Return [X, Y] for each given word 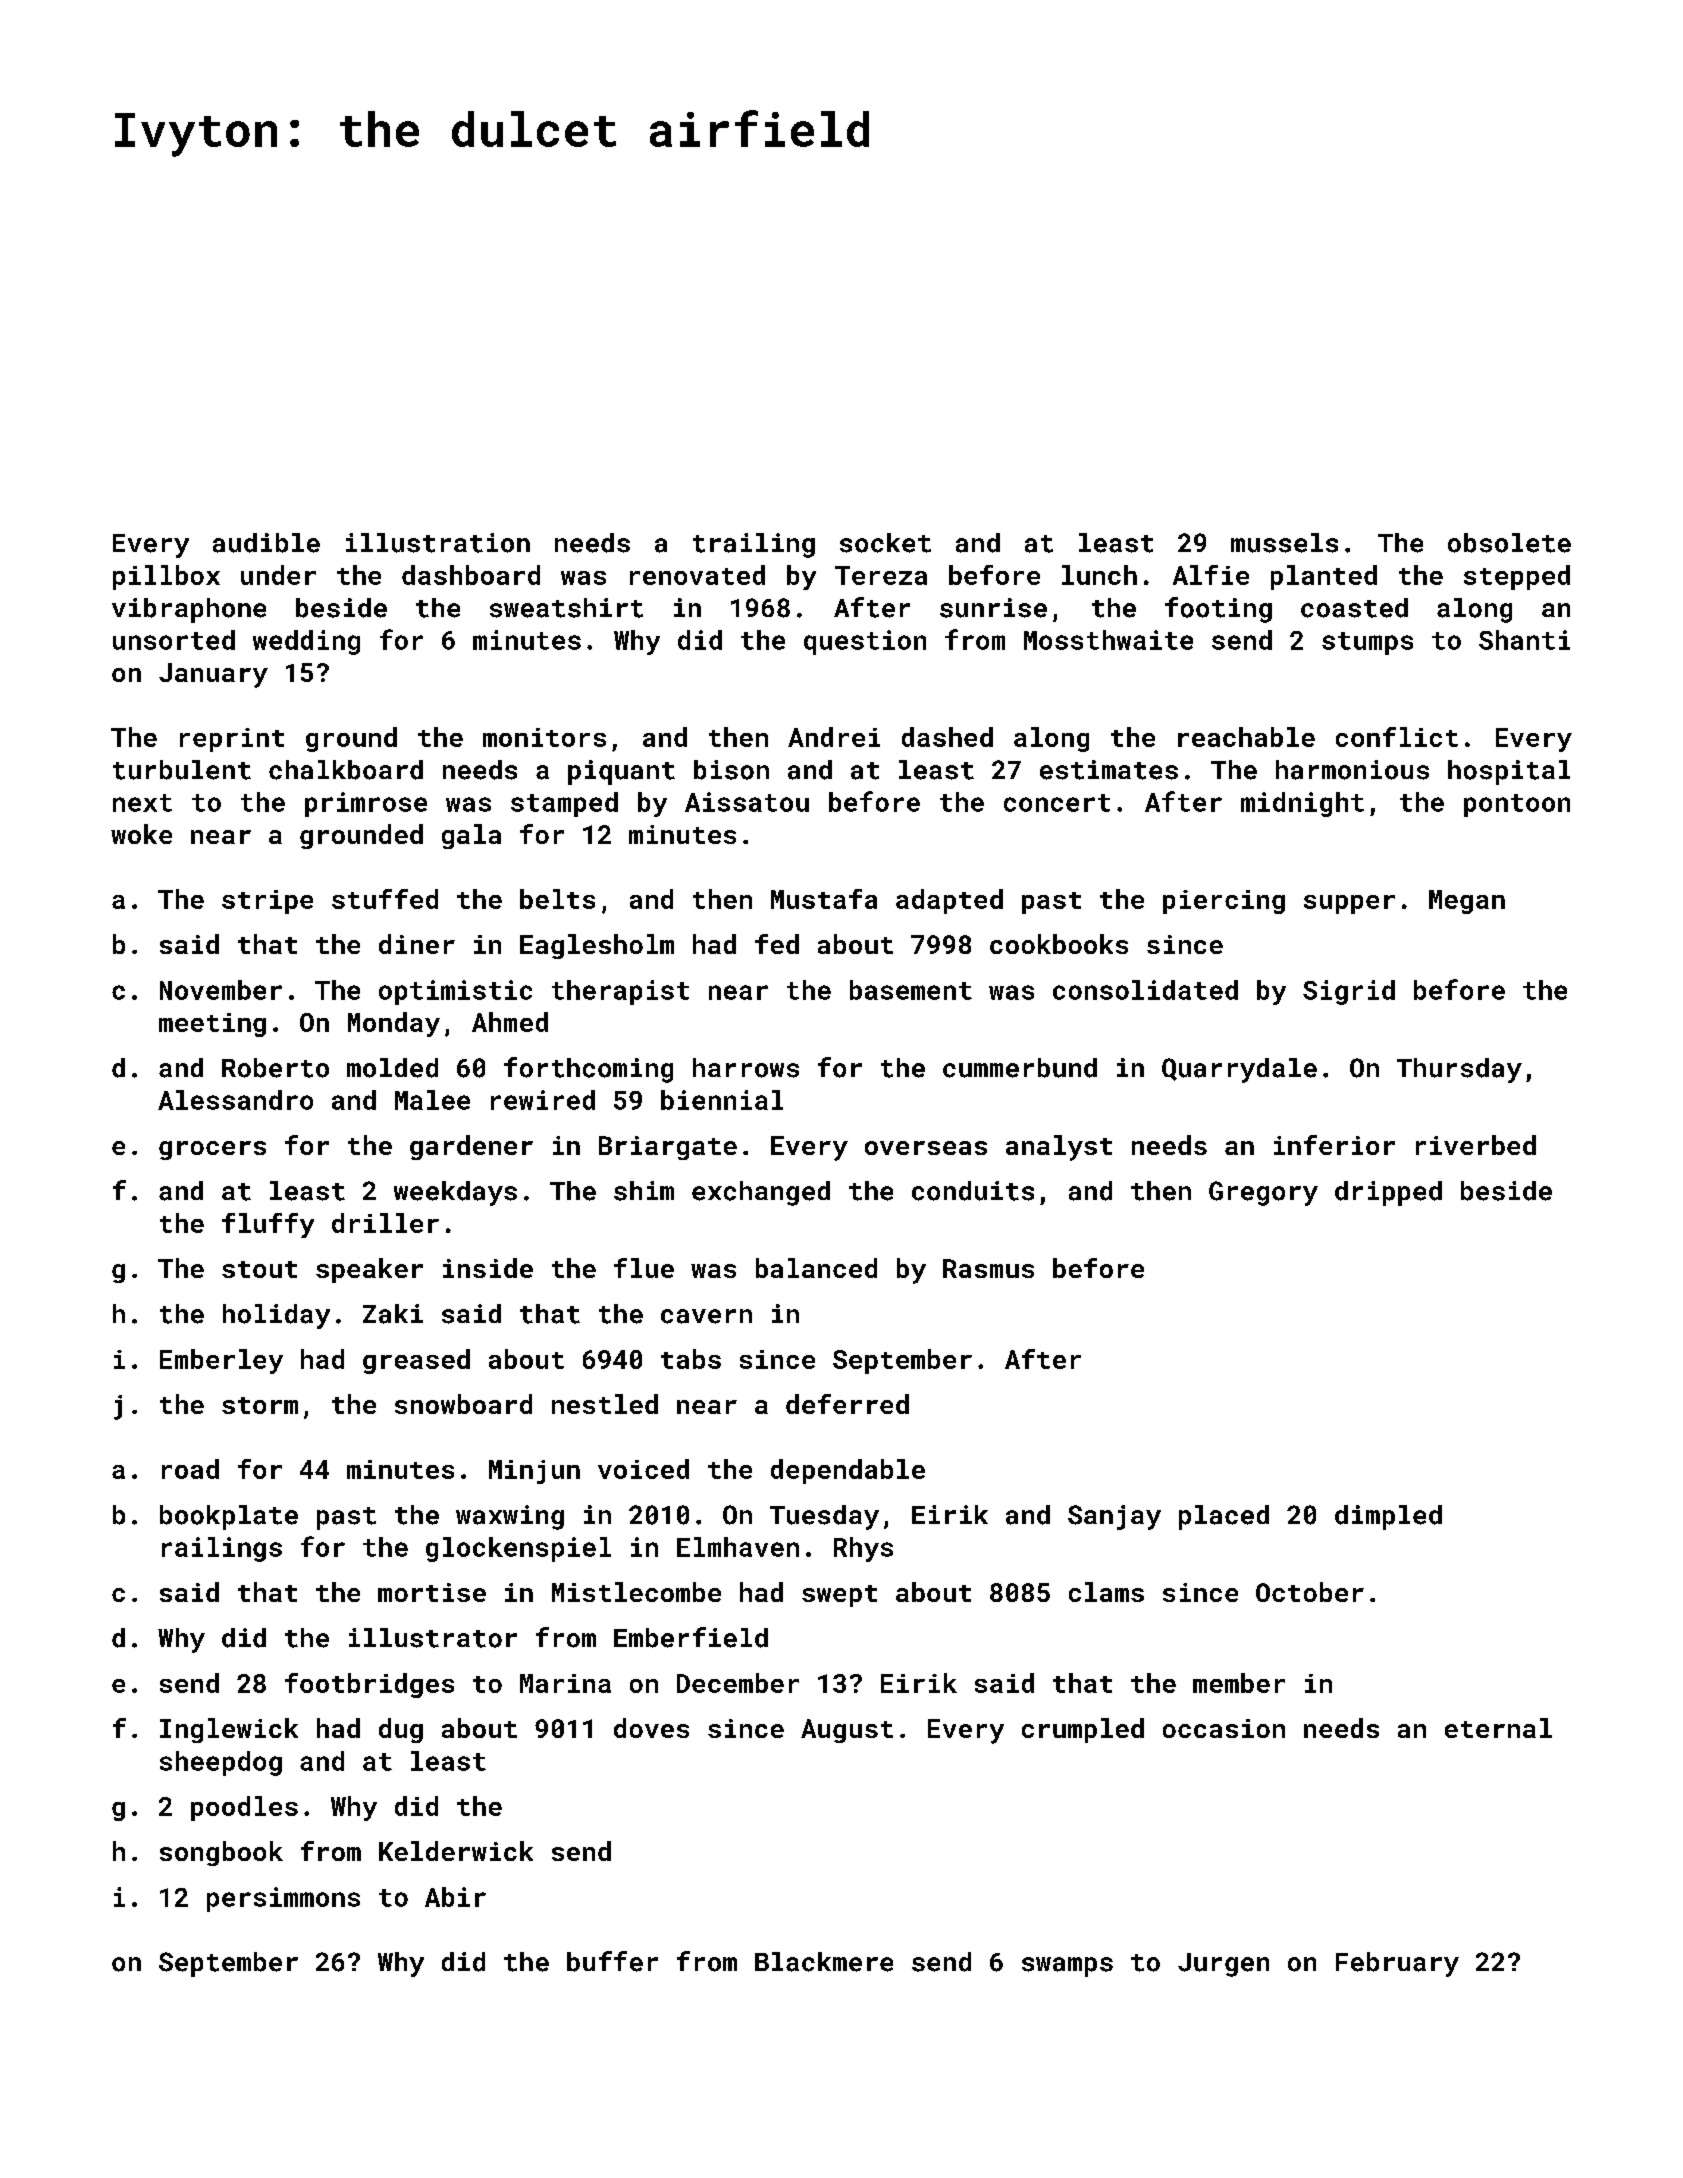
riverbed [1476, 1145]
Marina [565, 1683]
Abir [455, 1897]
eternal [1498, 1728]
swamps [1067, 1967]
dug [401, 1730]
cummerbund [1020, 1068]
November [221, 990]
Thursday [1459, 1070]
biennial [722, 1100]
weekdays [455, 1193]
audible [266, 543]
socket [885, 543]
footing [1218, 610]
